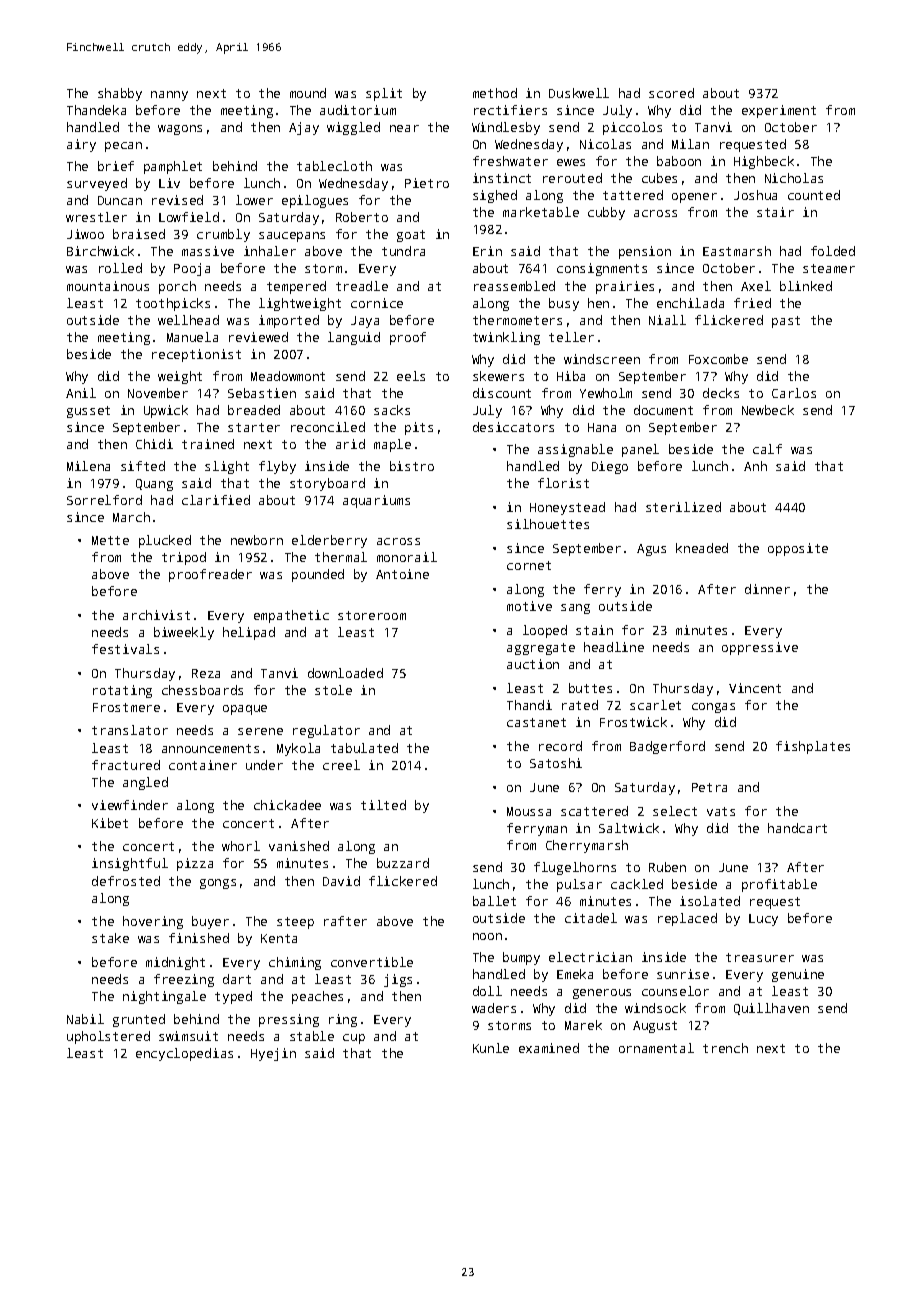 The width and height of the screenshot is (924, 1308). Describe the element at coordinates (806, 286) in the screenshot. I see `blinked` at that location.
